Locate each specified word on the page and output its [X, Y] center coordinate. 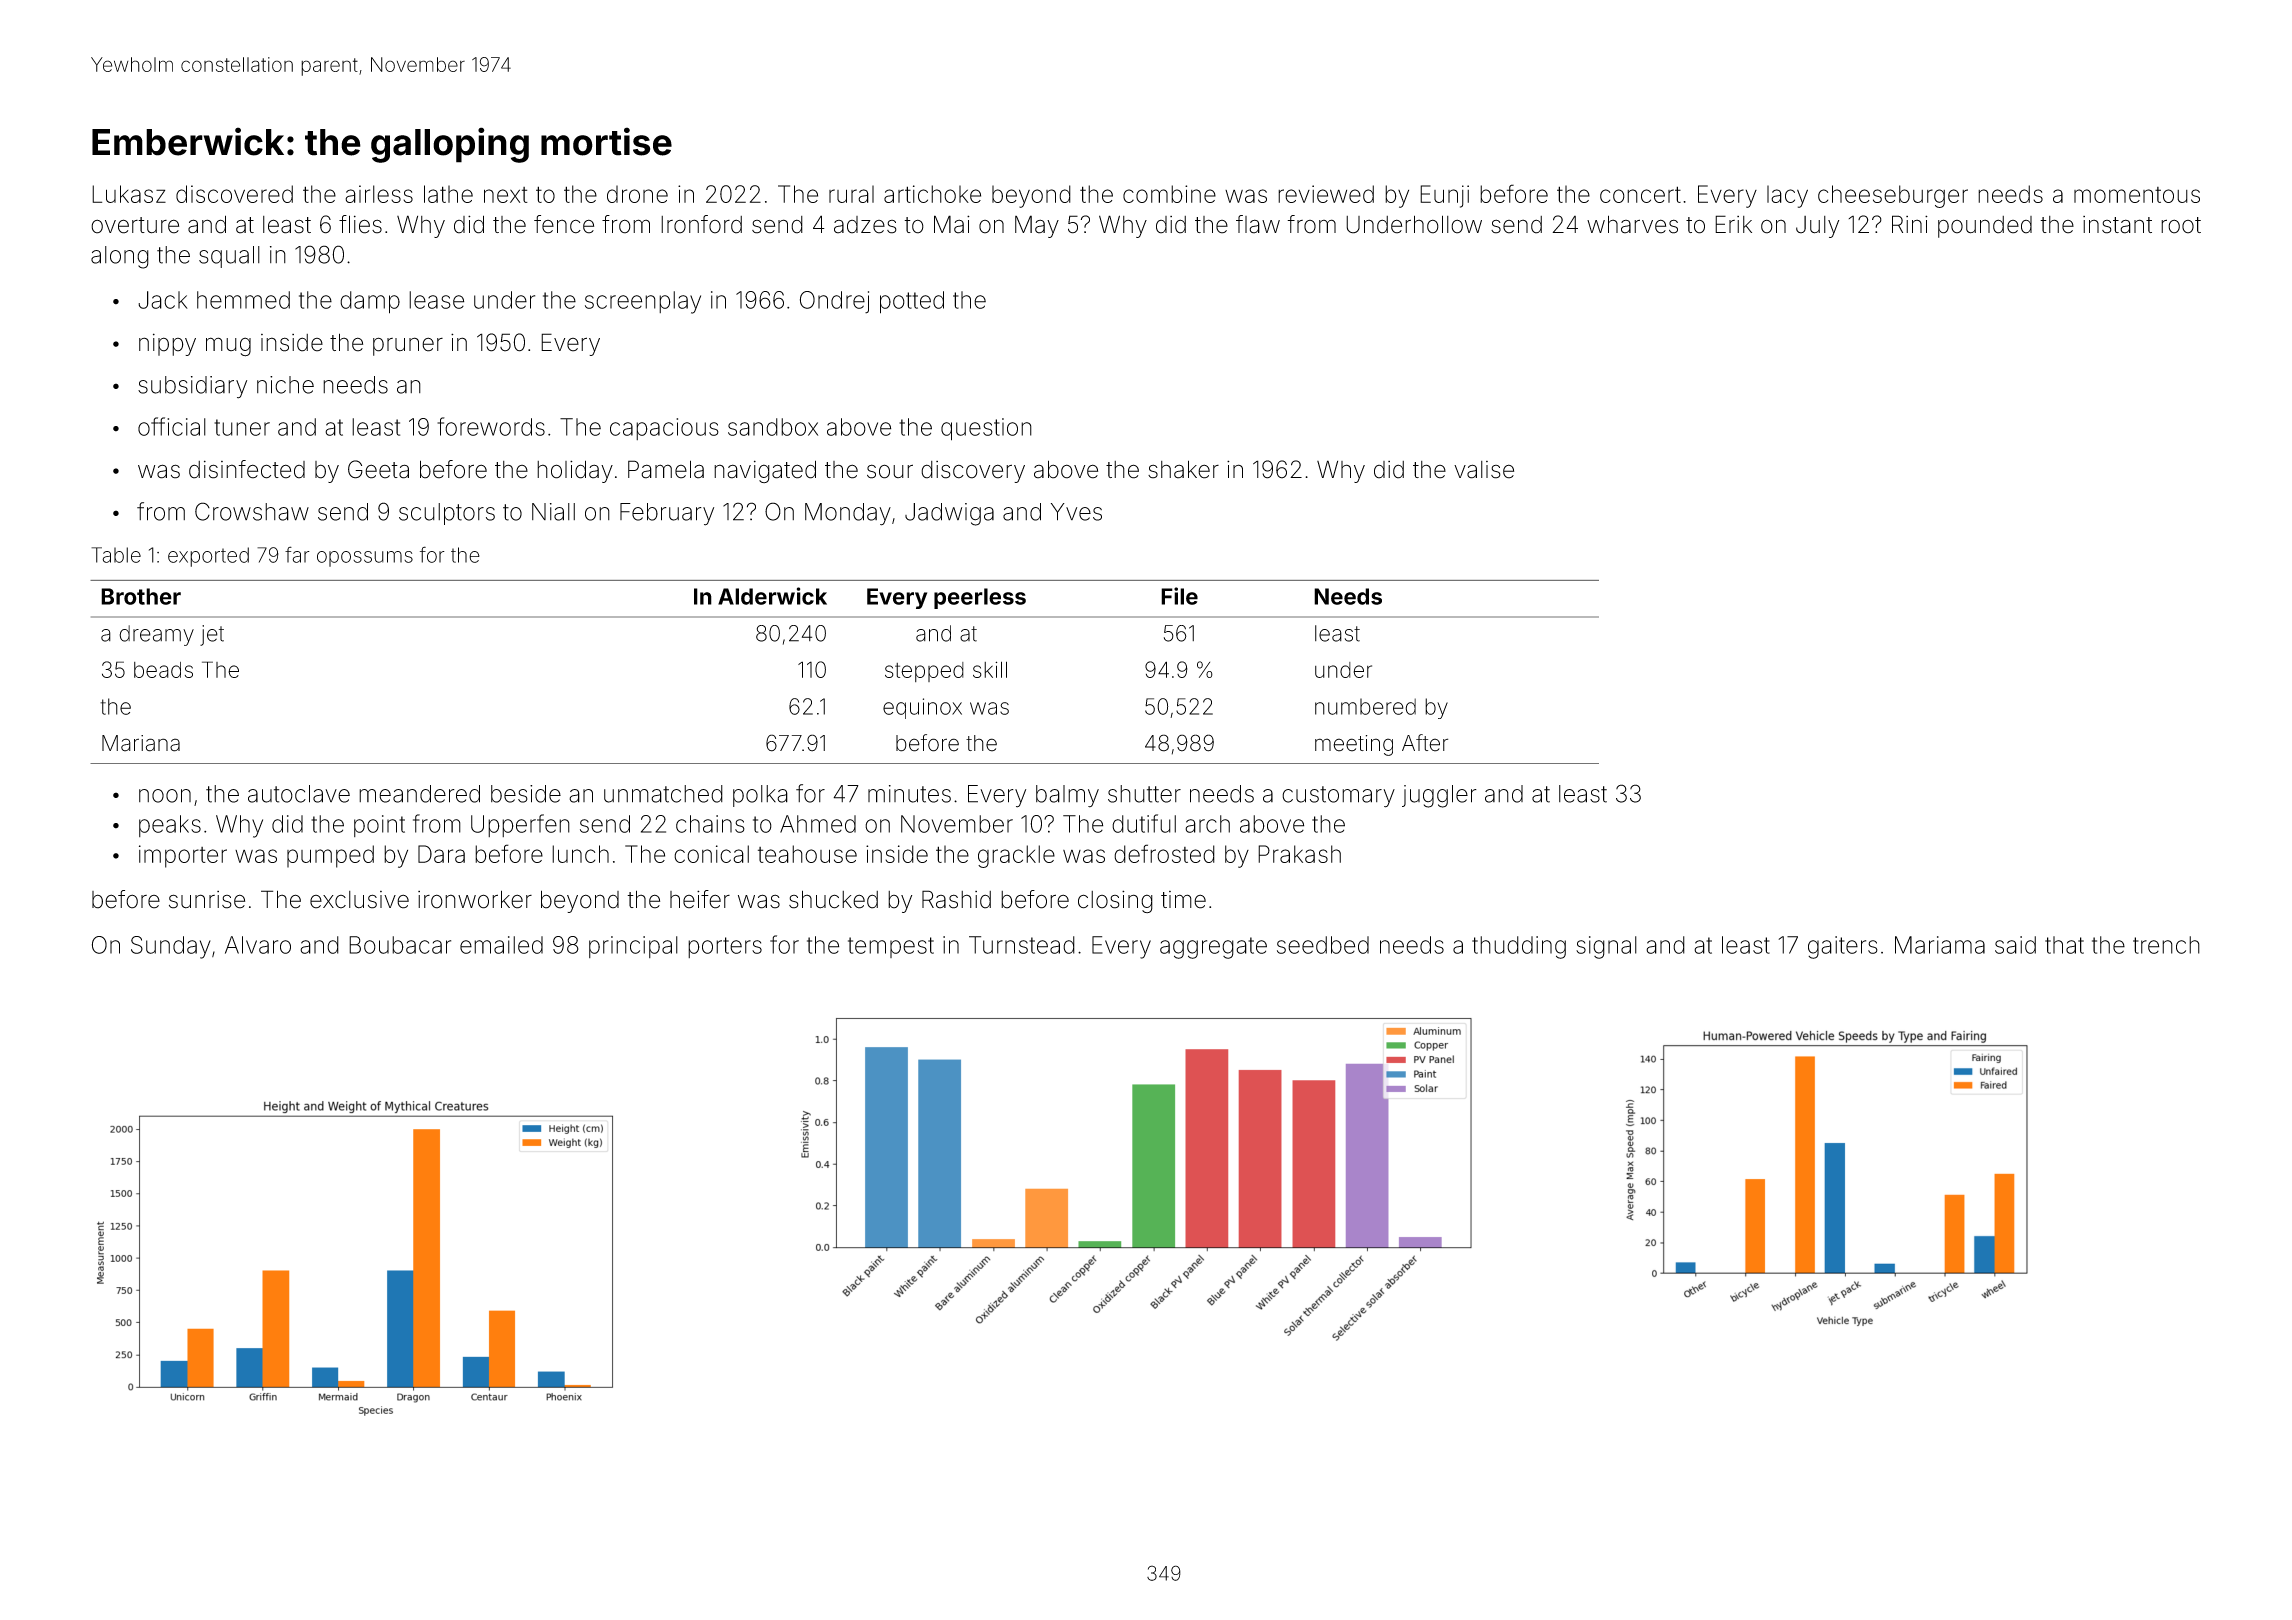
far [297, 554]
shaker [1183, 469]
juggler [1439, 796]
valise [1484, 470]
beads [163, 670]
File [1179, 596]
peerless [980, 598]
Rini [1910, 224]
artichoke [932, 194]
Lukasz [129, 194]
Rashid [956, 899]
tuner [242, 427]
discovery [973, 472]
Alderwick [772, 596]
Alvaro [258, 945]
